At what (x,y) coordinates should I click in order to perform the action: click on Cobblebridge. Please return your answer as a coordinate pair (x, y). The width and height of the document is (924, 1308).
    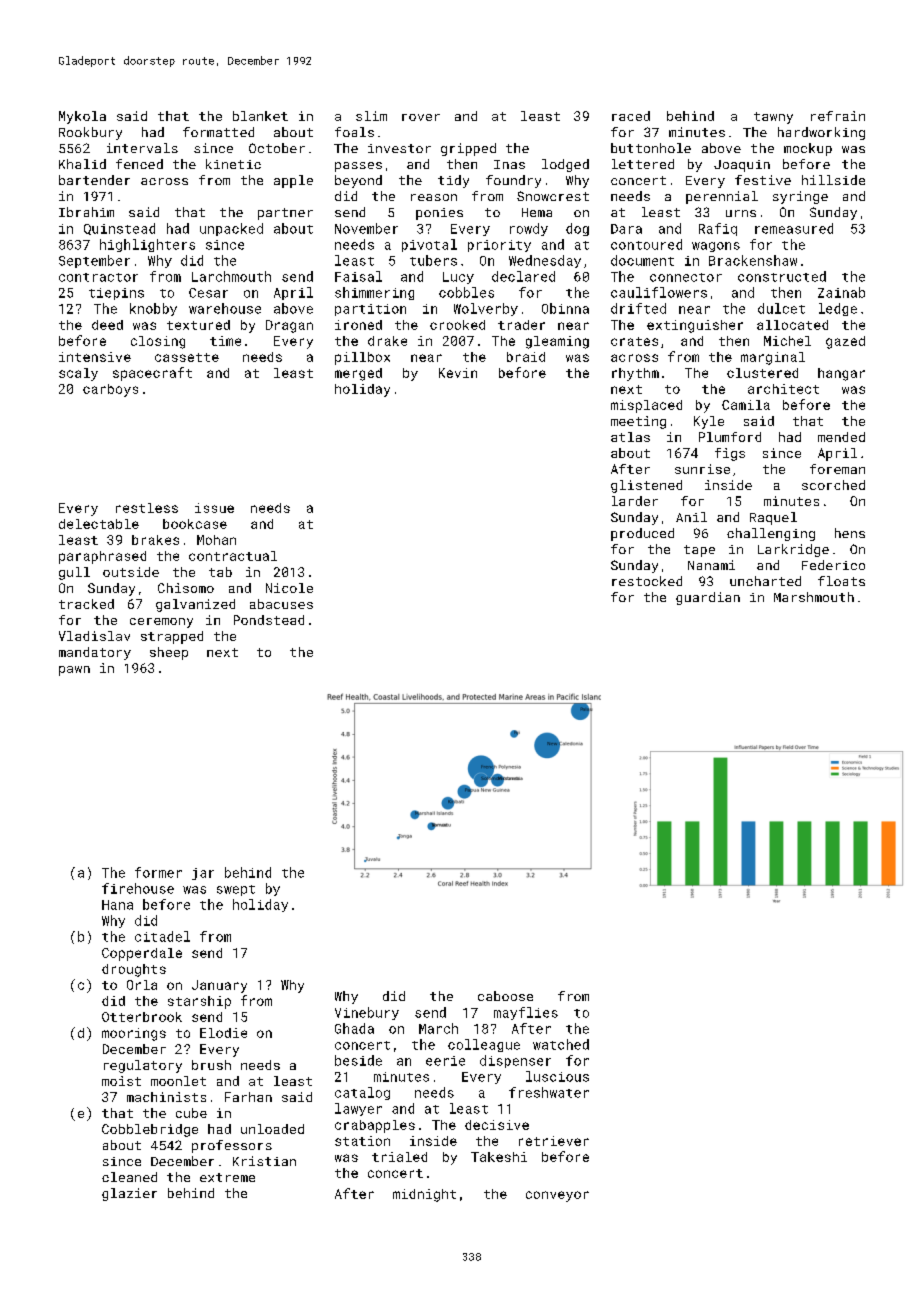
    Looking at the image, I should click on (150, 1130).
